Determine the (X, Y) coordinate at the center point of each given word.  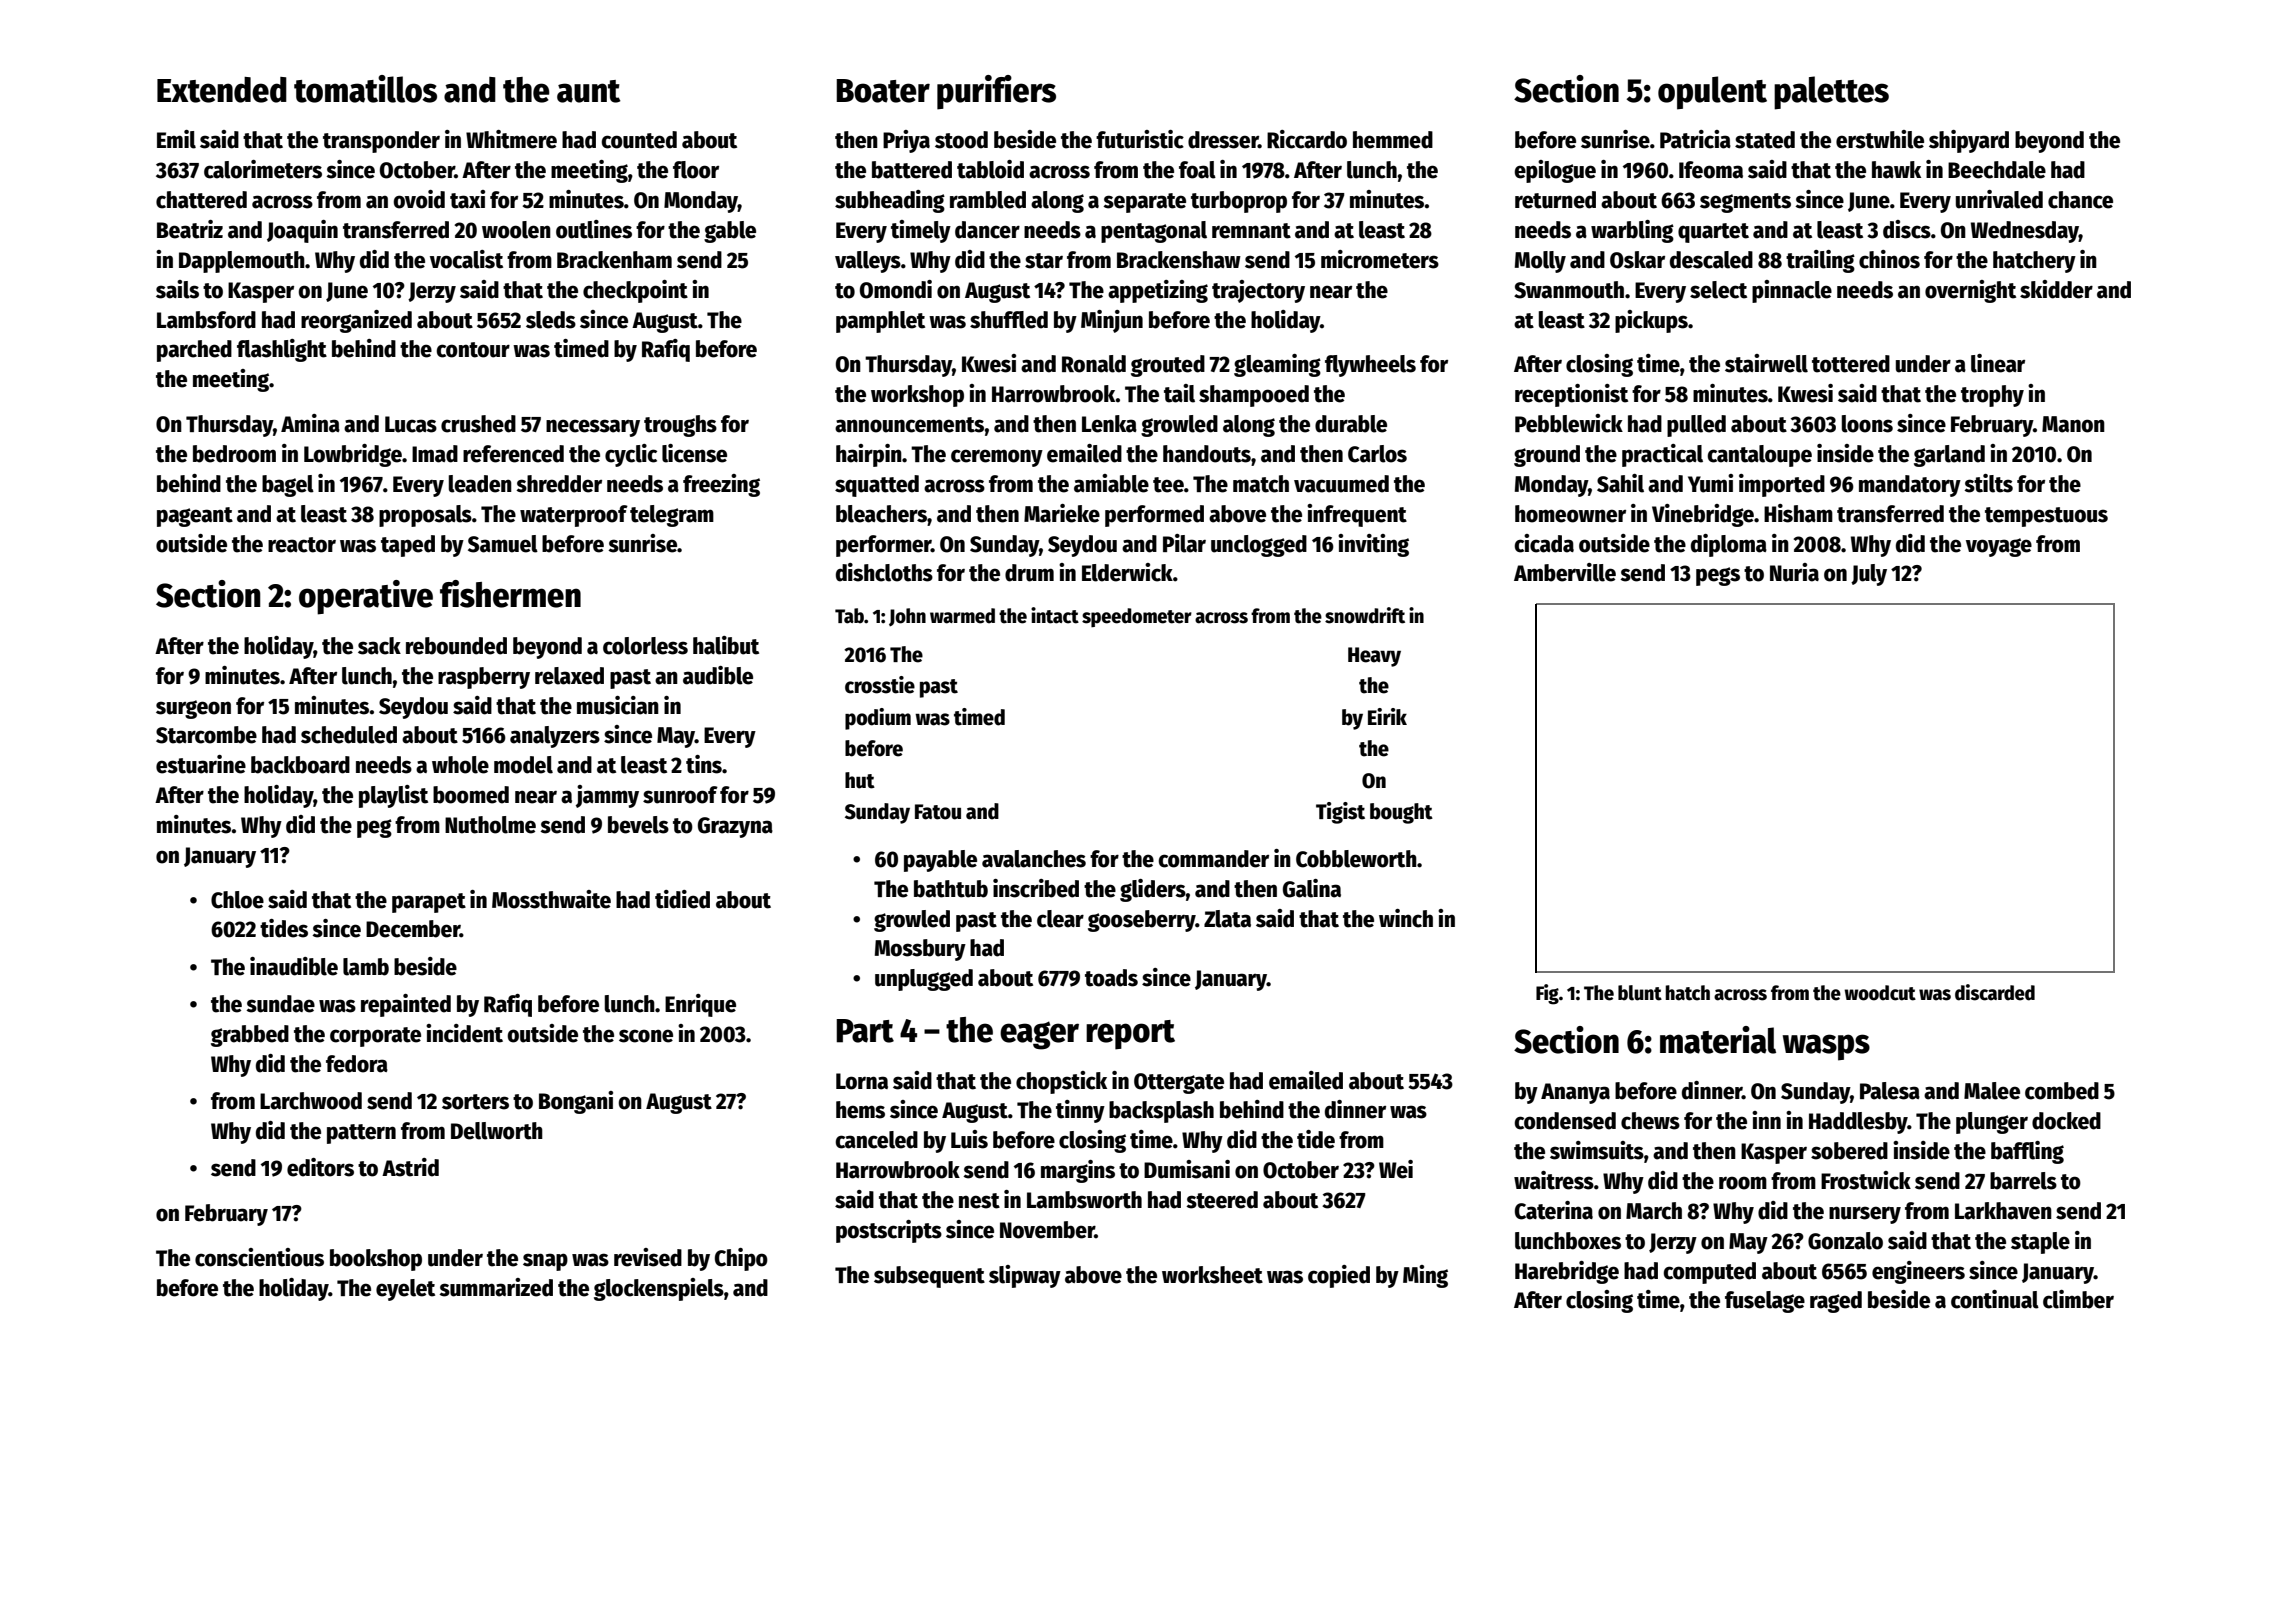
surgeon (193, 709)
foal (1197, 170)
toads (1111, 978)
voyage (1999, 547)
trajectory (1258, 291)
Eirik (1387, 716)
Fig (1547, 994)
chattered (201, 200)
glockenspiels (659, 1289)
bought (1401, 813)
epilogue (1555, 171)
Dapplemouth (242, 262)
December (413, 929)
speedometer (1137, 617)
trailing (1820, 261)
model (523, 765)
